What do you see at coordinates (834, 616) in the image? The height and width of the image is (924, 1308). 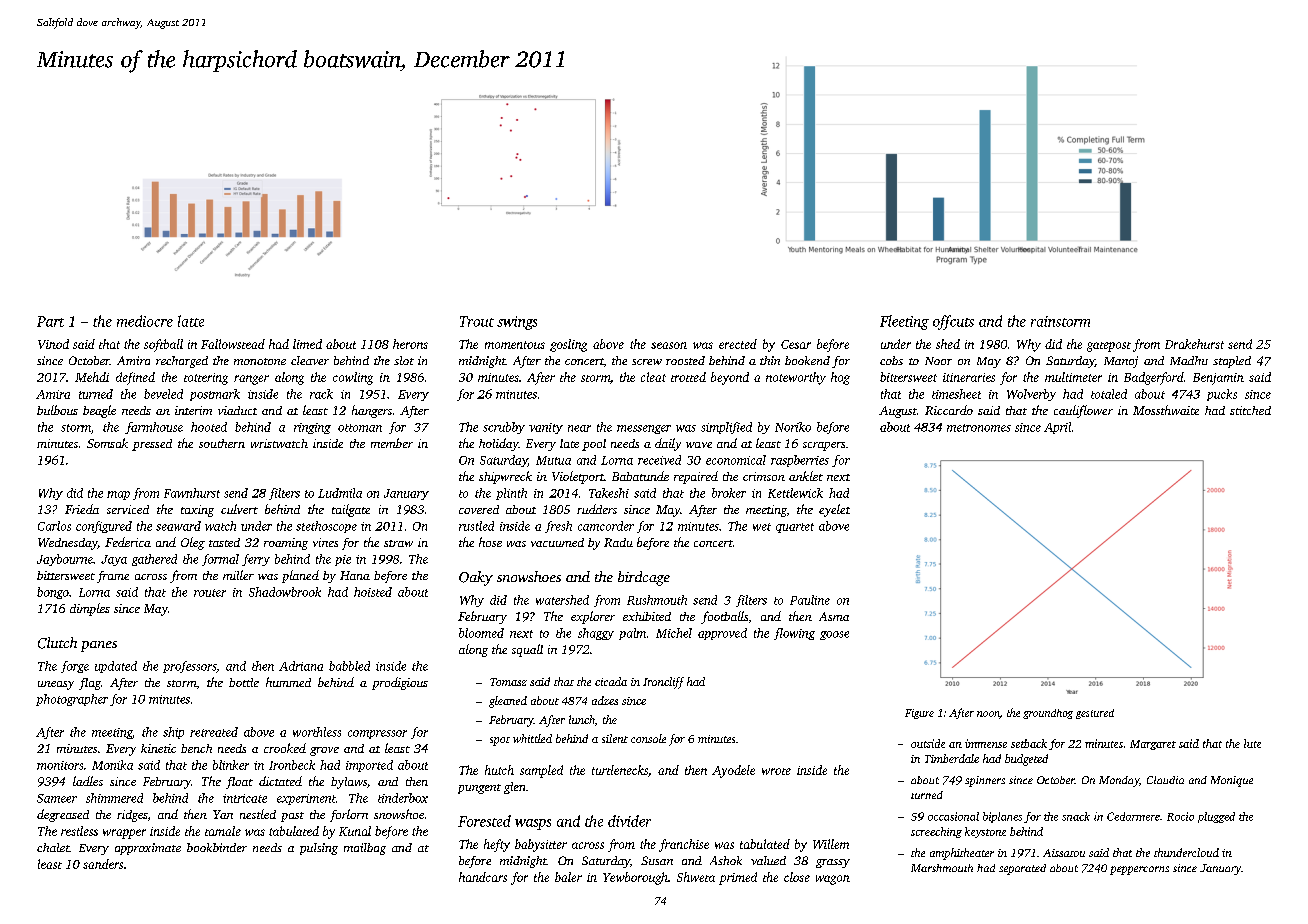 I see `Asma` at bounding box center [834, 616].
